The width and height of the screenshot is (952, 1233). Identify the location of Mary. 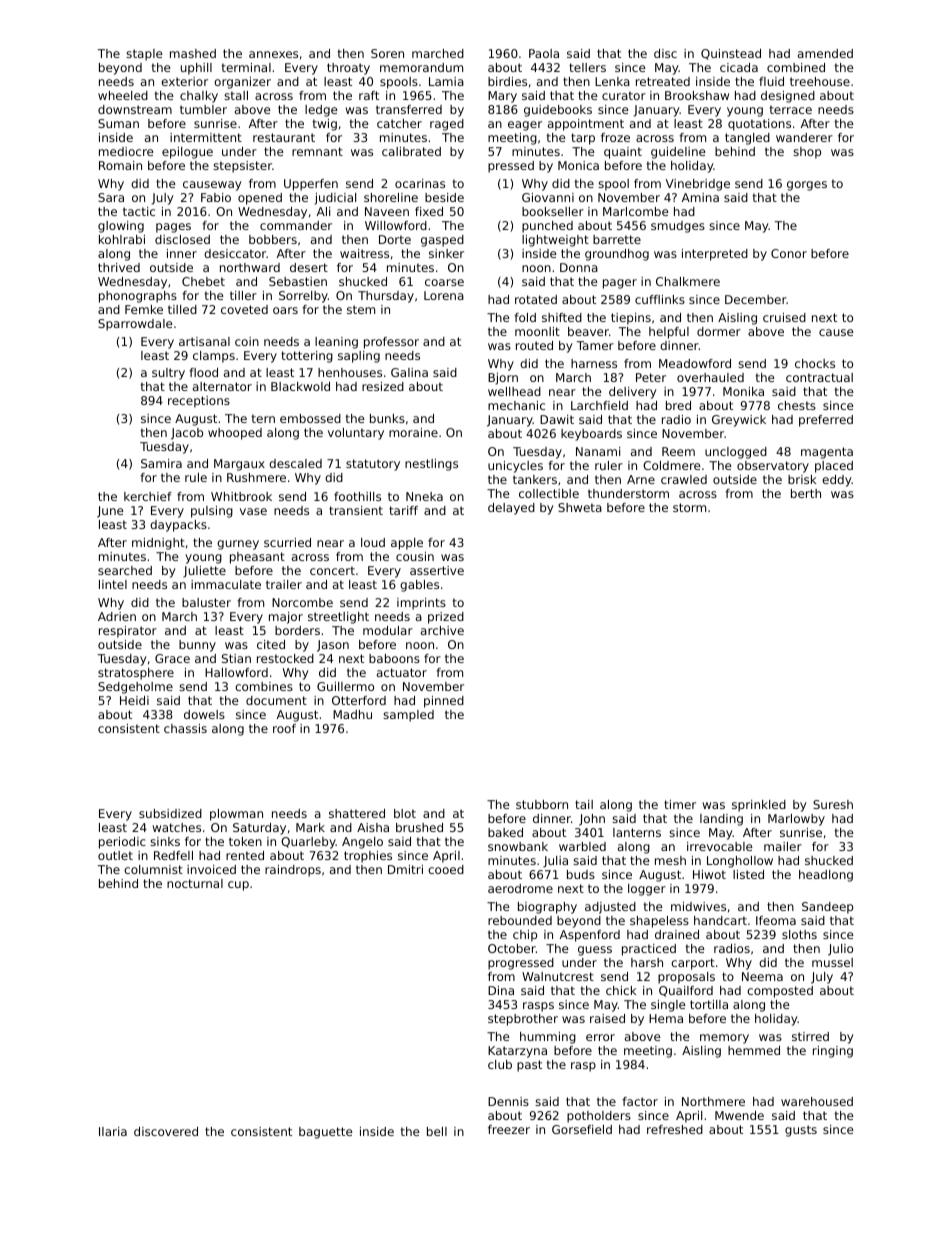
(502, 97).
